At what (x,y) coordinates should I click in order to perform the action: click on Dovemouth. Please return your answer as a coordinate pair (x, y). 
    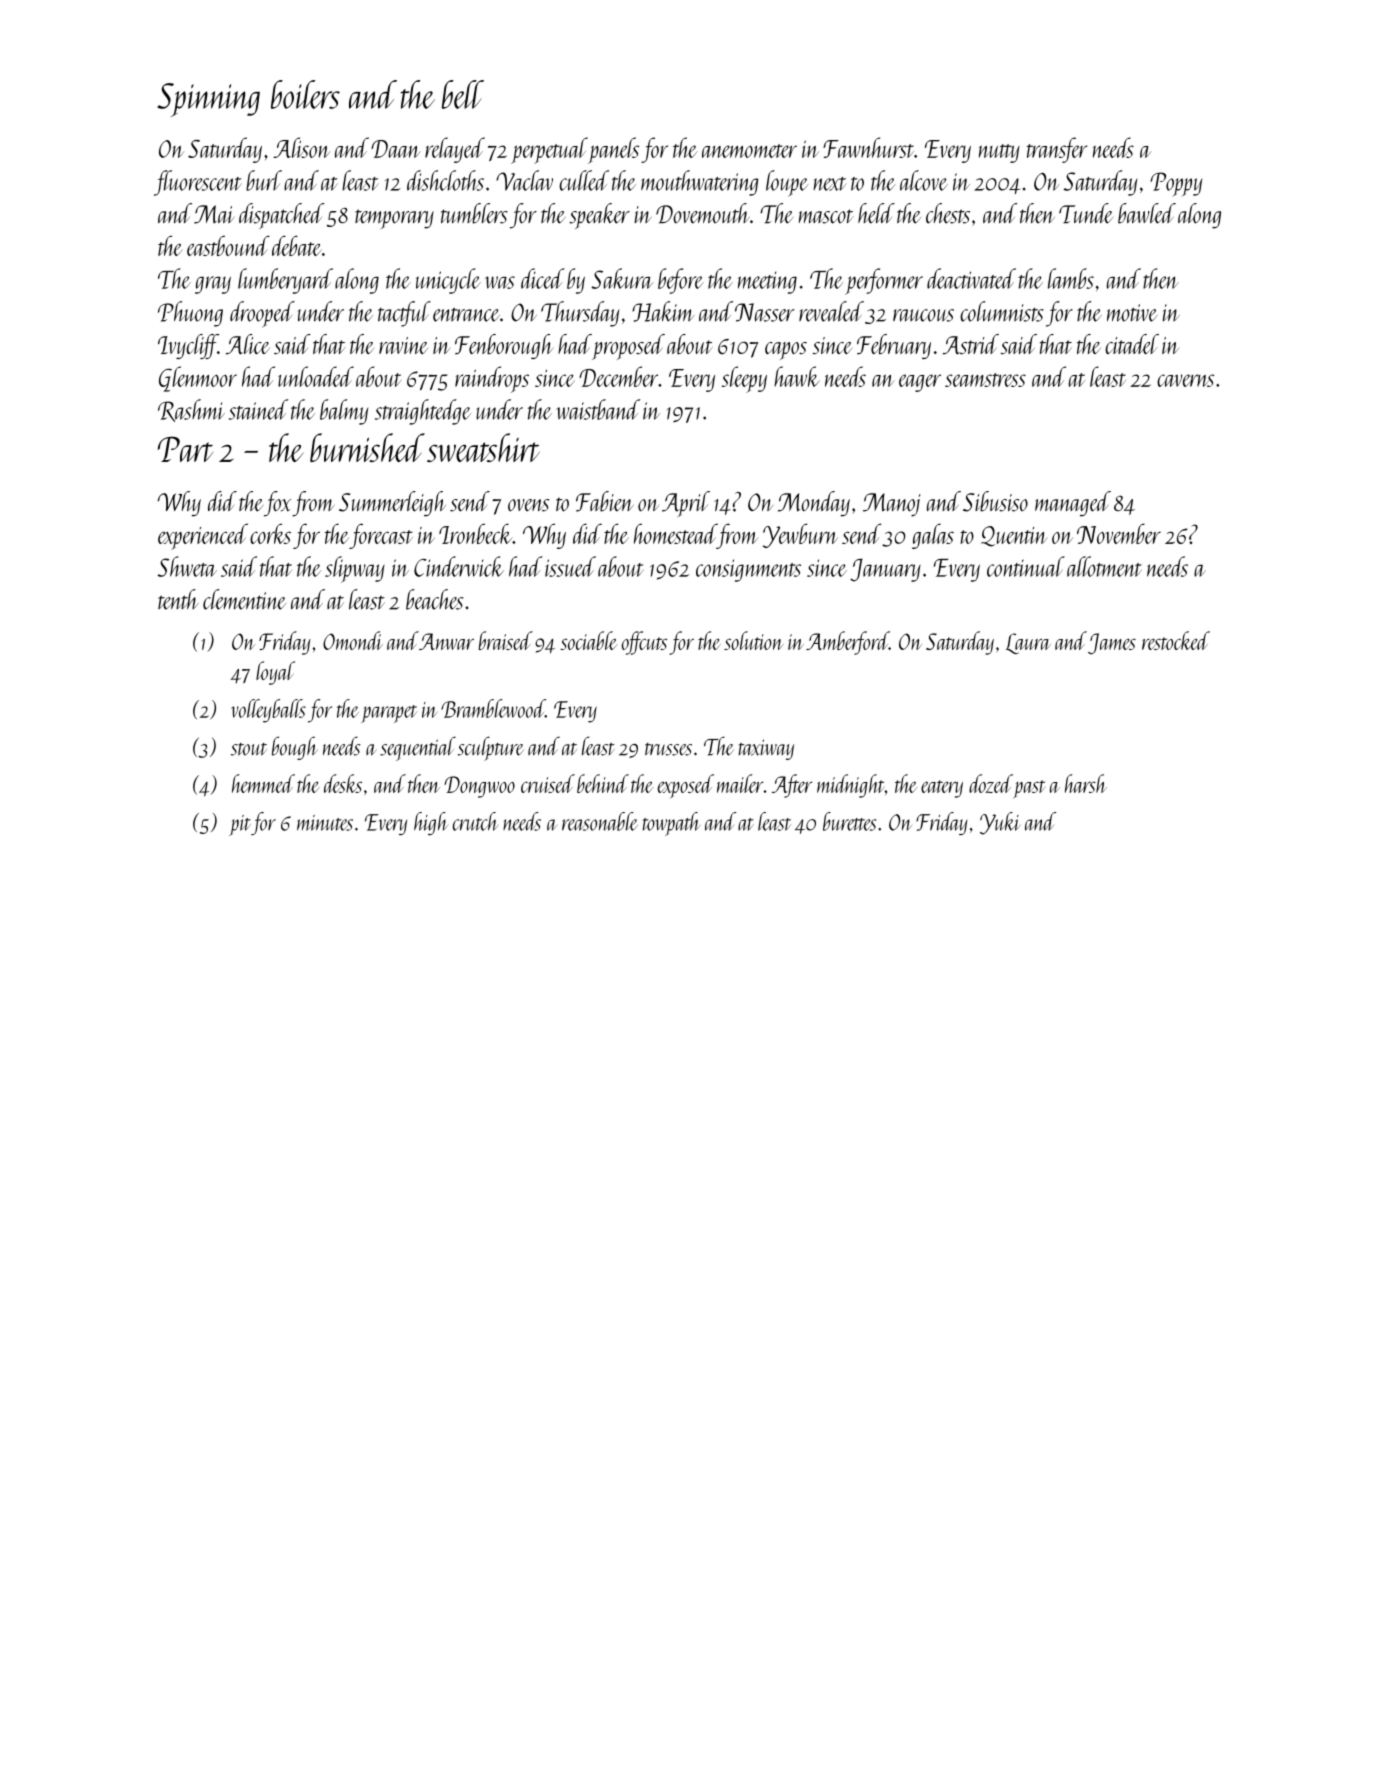
    Looking at the image, I should click on (703, 213).
